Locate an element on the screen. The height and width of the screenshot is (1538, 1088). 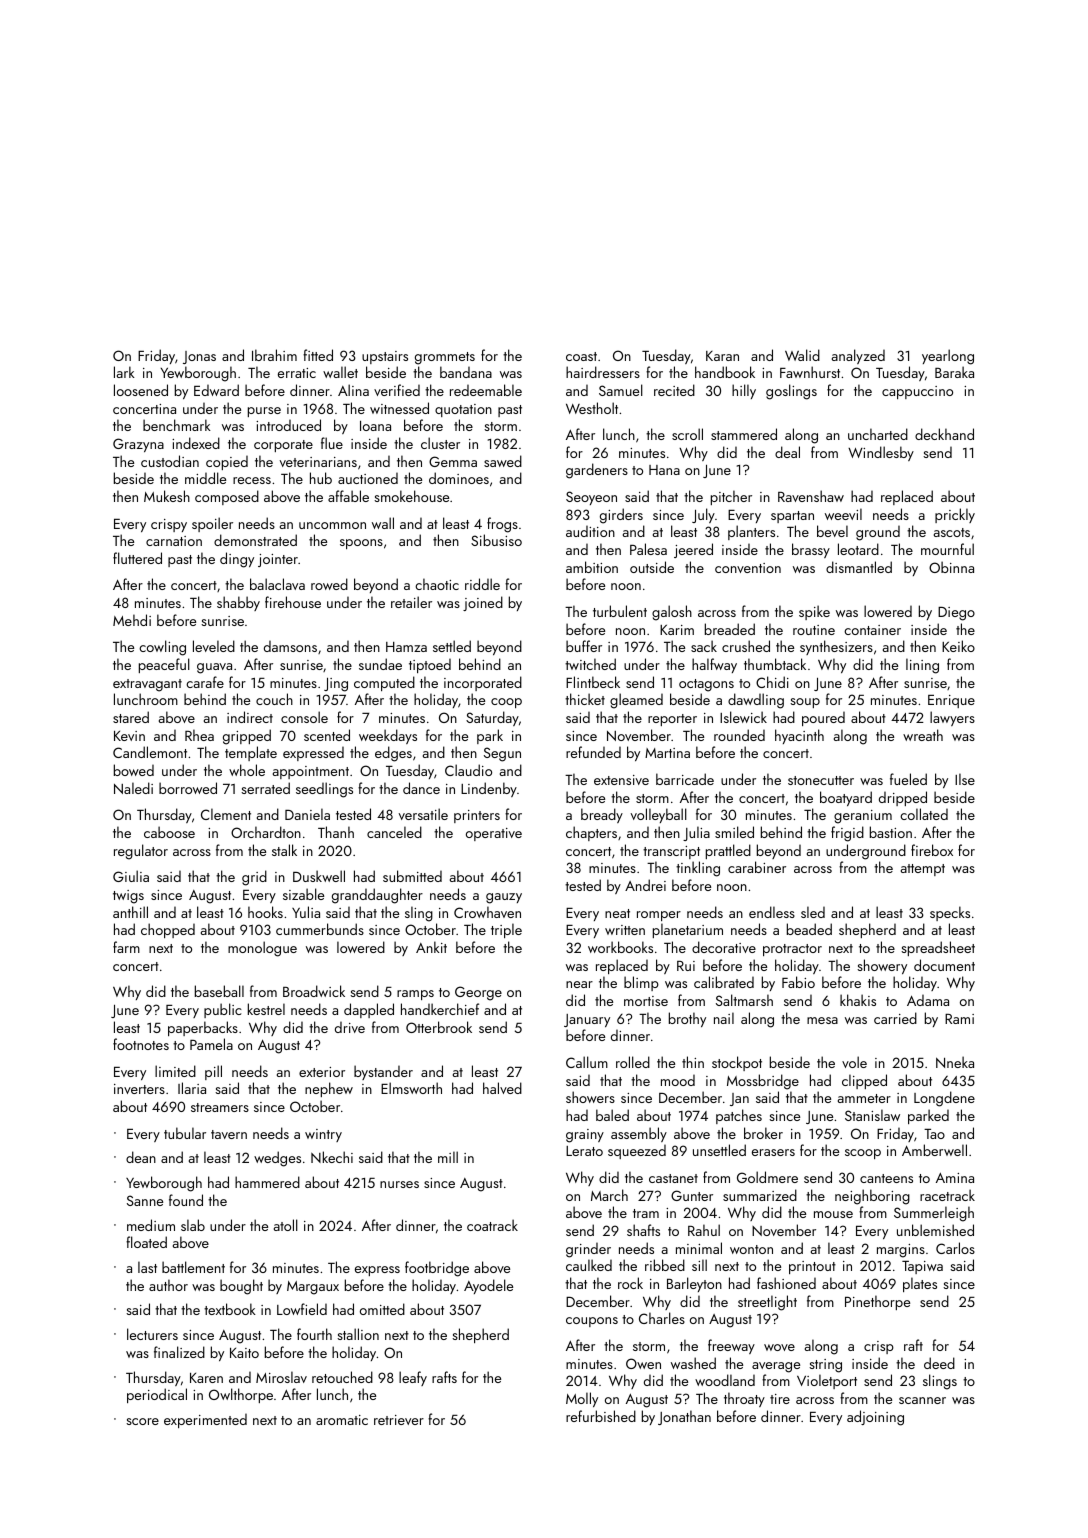
custodian is located at coordinates (170, 461).
